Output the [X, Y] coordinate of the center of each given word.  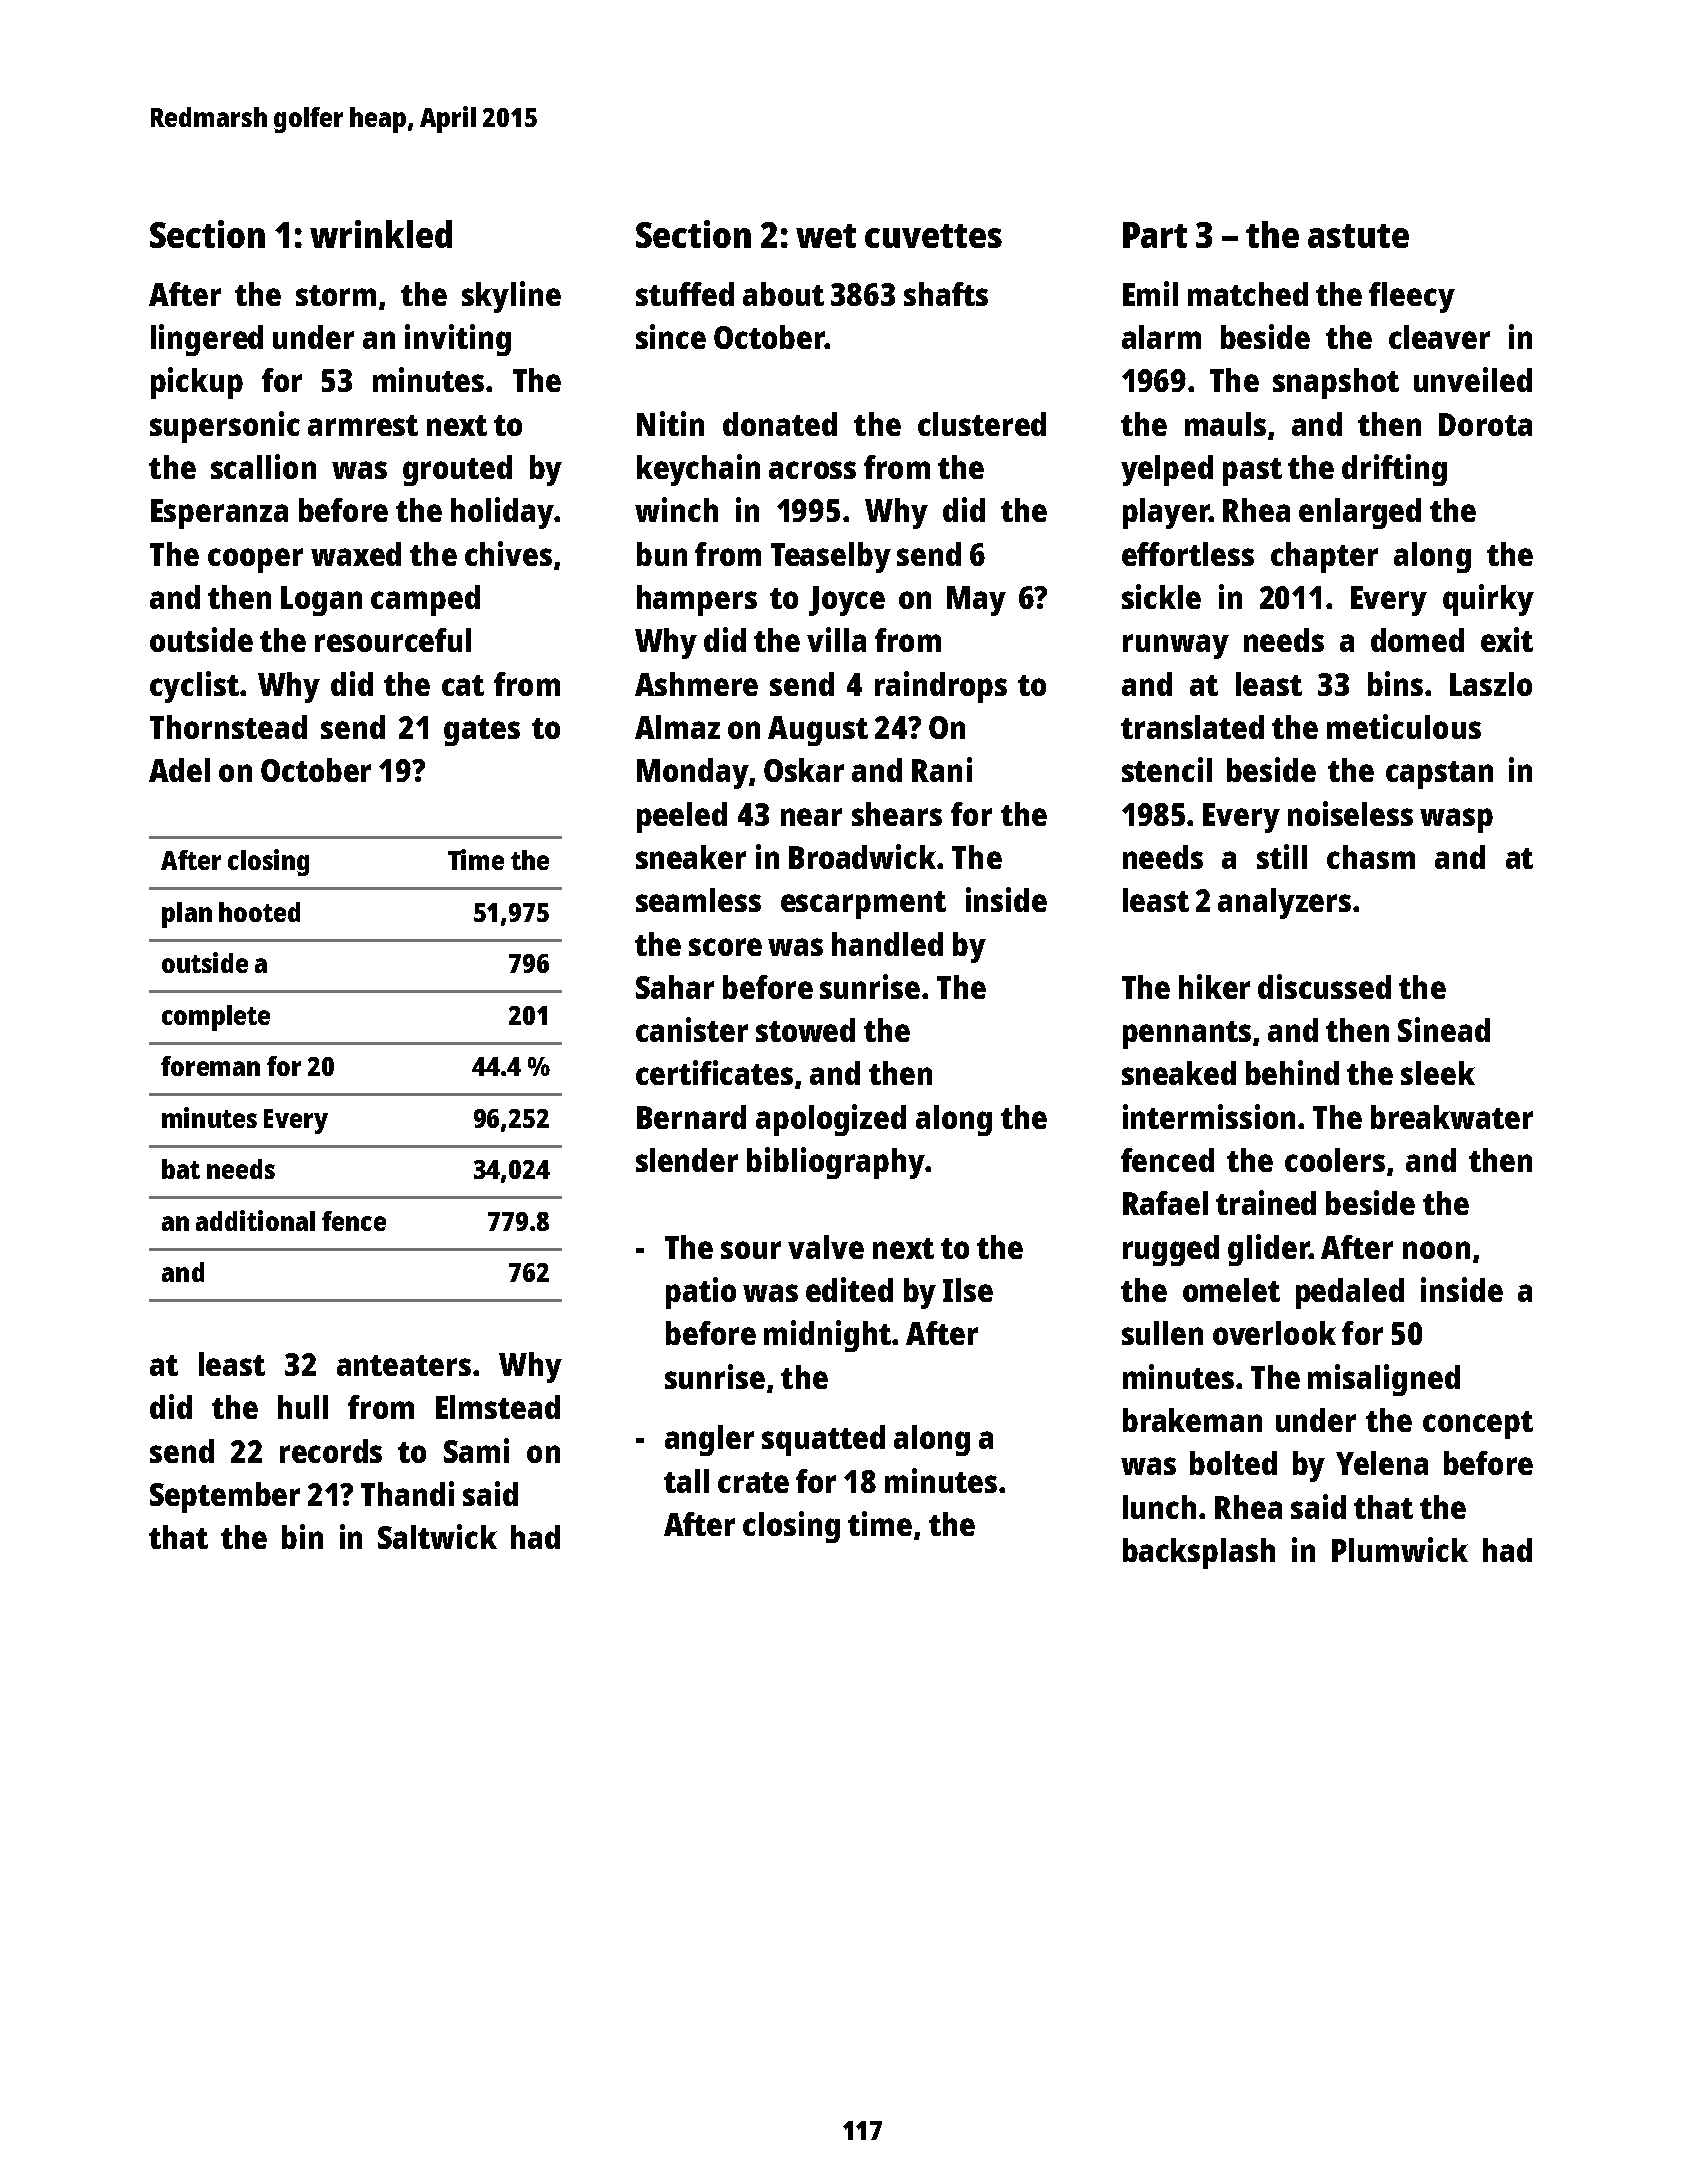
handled [887, 944]
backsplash [1199, 1553]
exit [1507, 639]
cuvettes [933, 236]
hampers [697, 600]
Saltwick [437, 1536]
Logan [321, 601]
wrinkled [381, 234]
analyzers [1284, 903]
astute [1358, 236]
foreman [210, 1066]
